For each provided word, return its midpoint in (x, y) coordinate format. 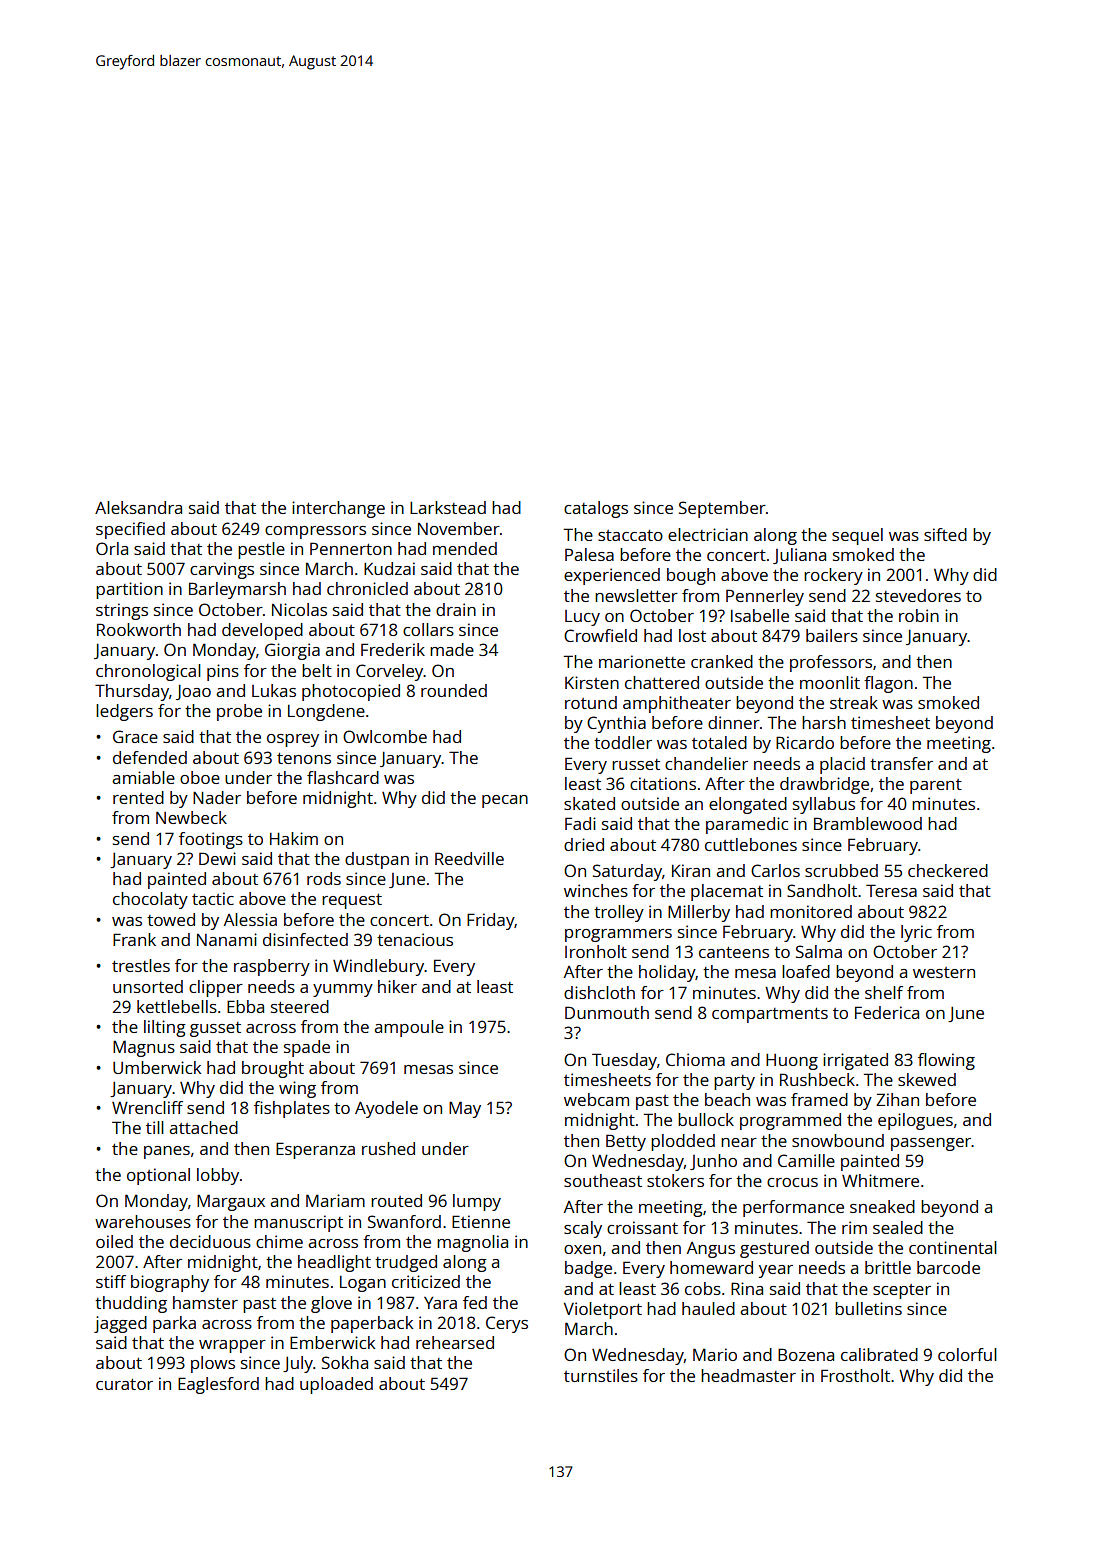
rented (138, 797)
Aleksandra (138, 507)
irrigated (855, 1061)
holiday (667, 973)
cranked (722, 661)
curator (124, 1384)
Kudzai (389, 568)
